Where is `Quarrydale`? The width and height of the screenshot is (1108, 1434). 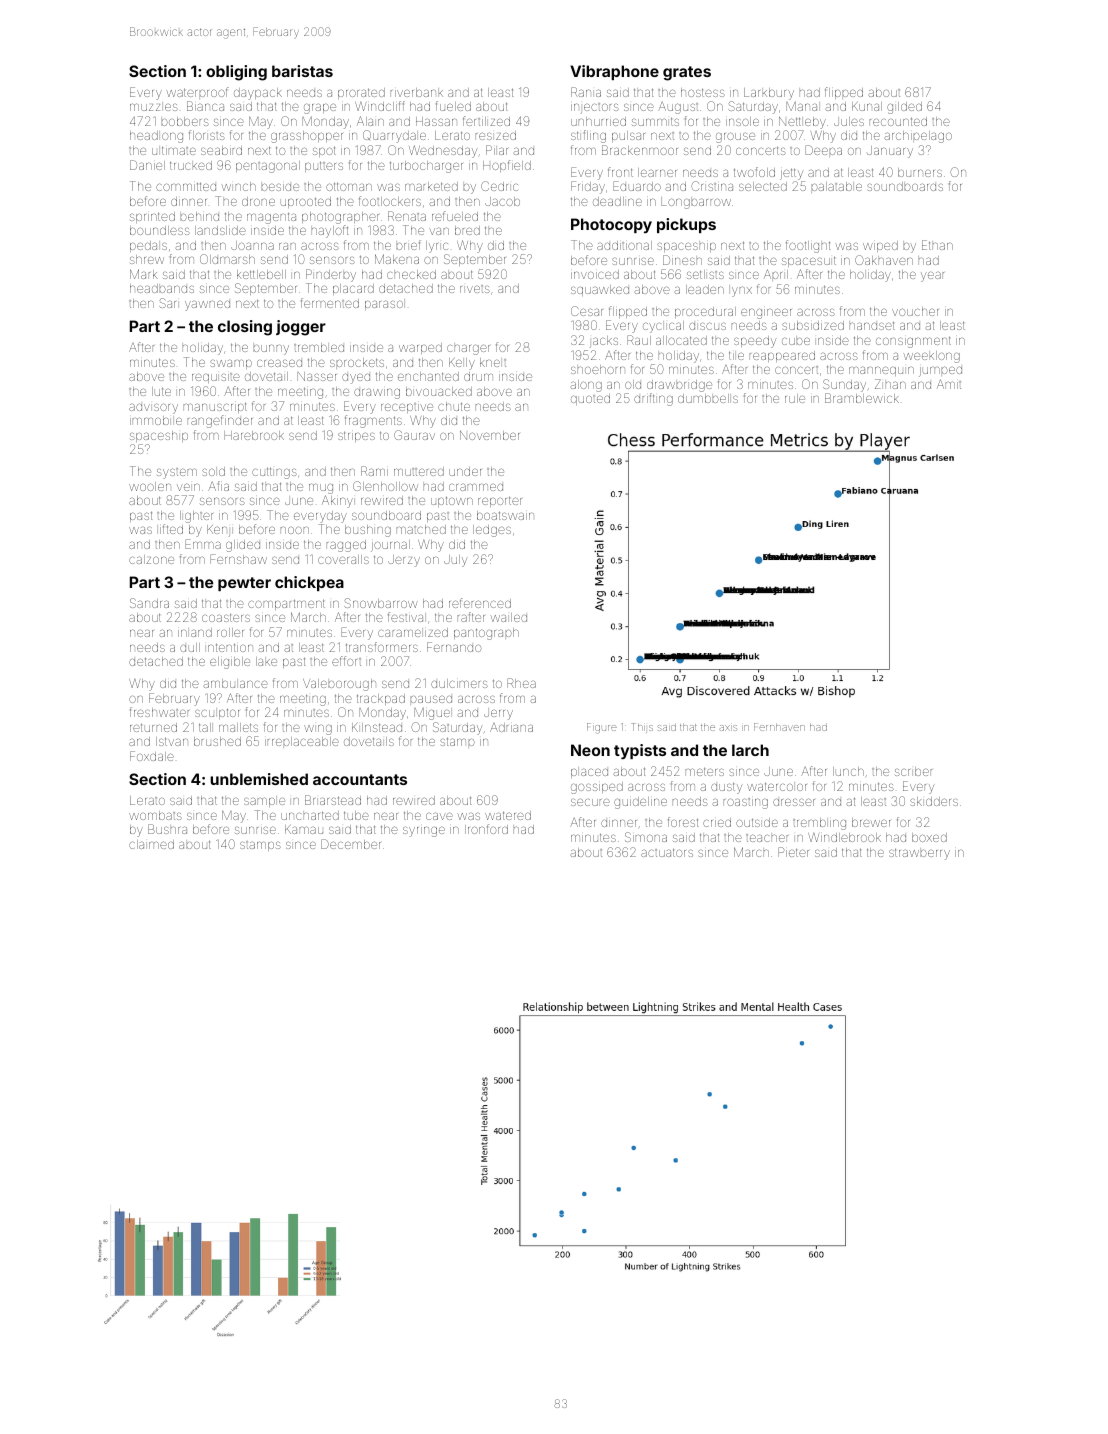 Quarrydale is located at coordinates (394, 136).
